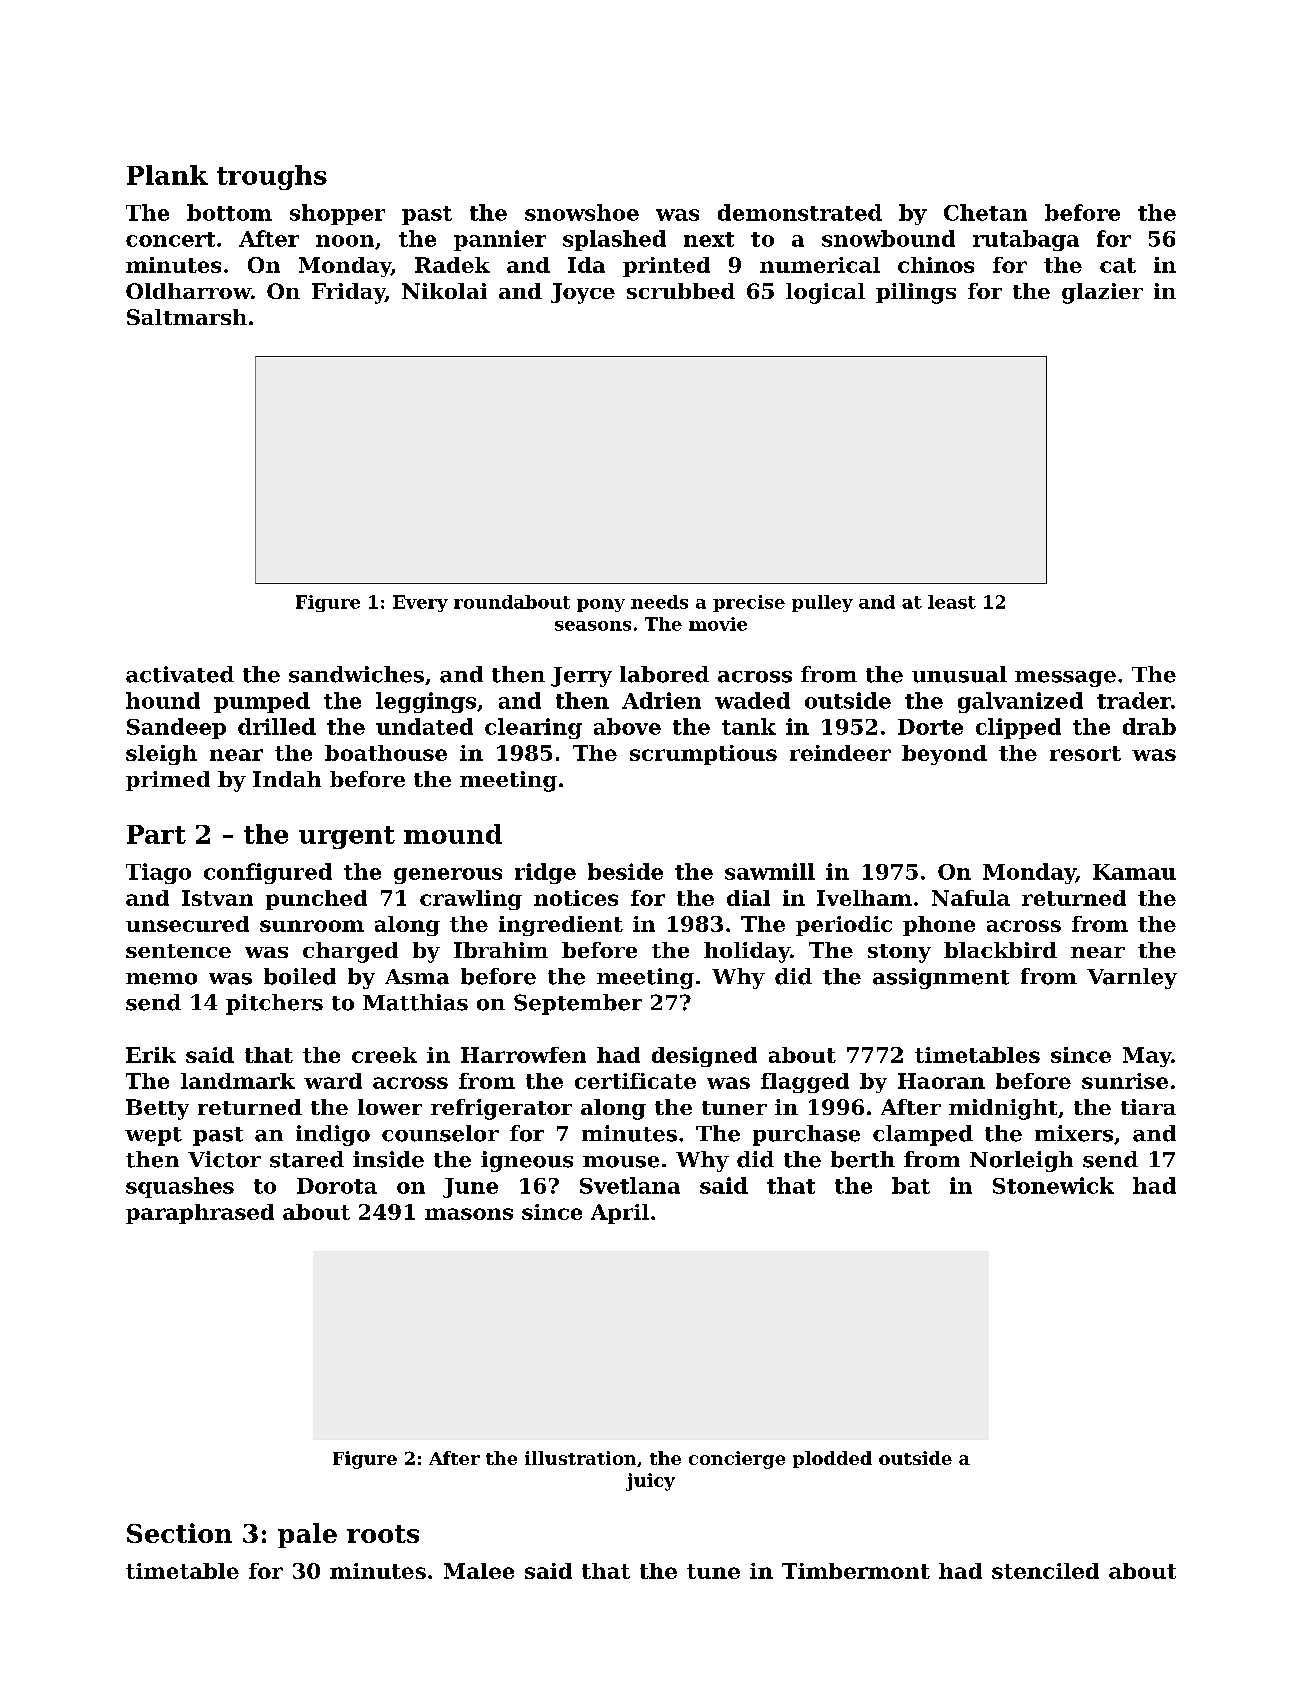  Describe the element at coordinates (621, 1162) in the screenshot. I see `mouse` at that location.
